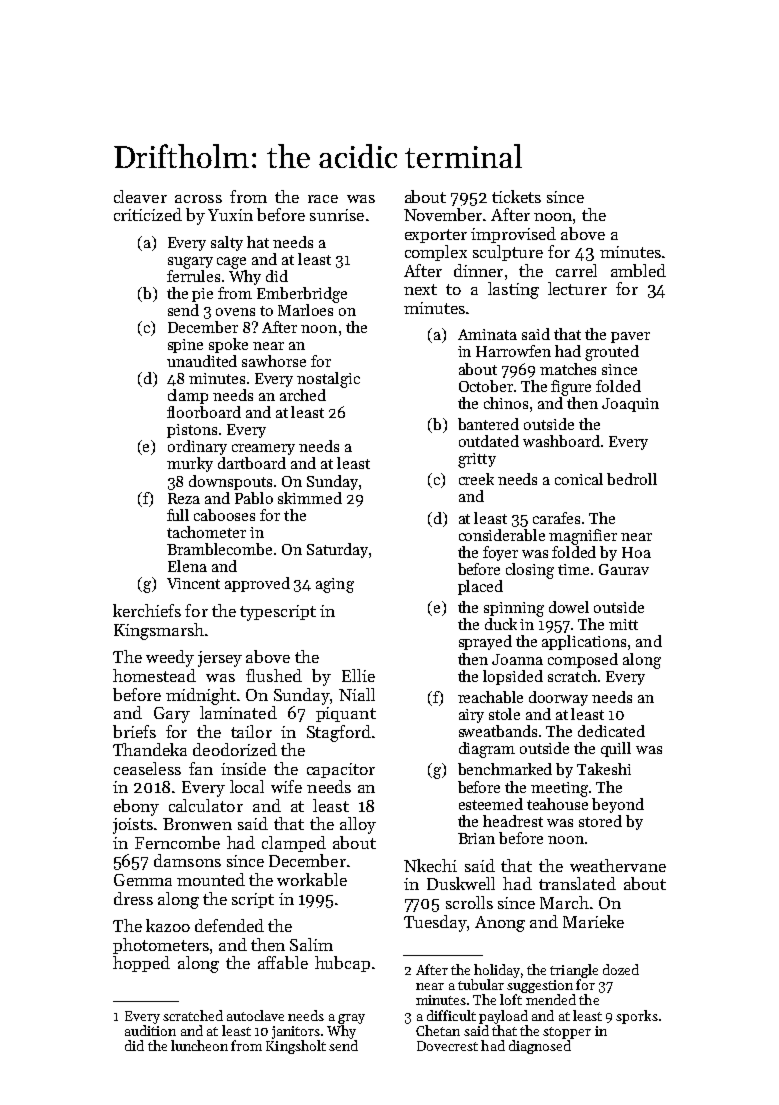 The image size is (779, 1105). Describe the element at coordinates (247, 786) in the screenshot. I see `local` at that location.
